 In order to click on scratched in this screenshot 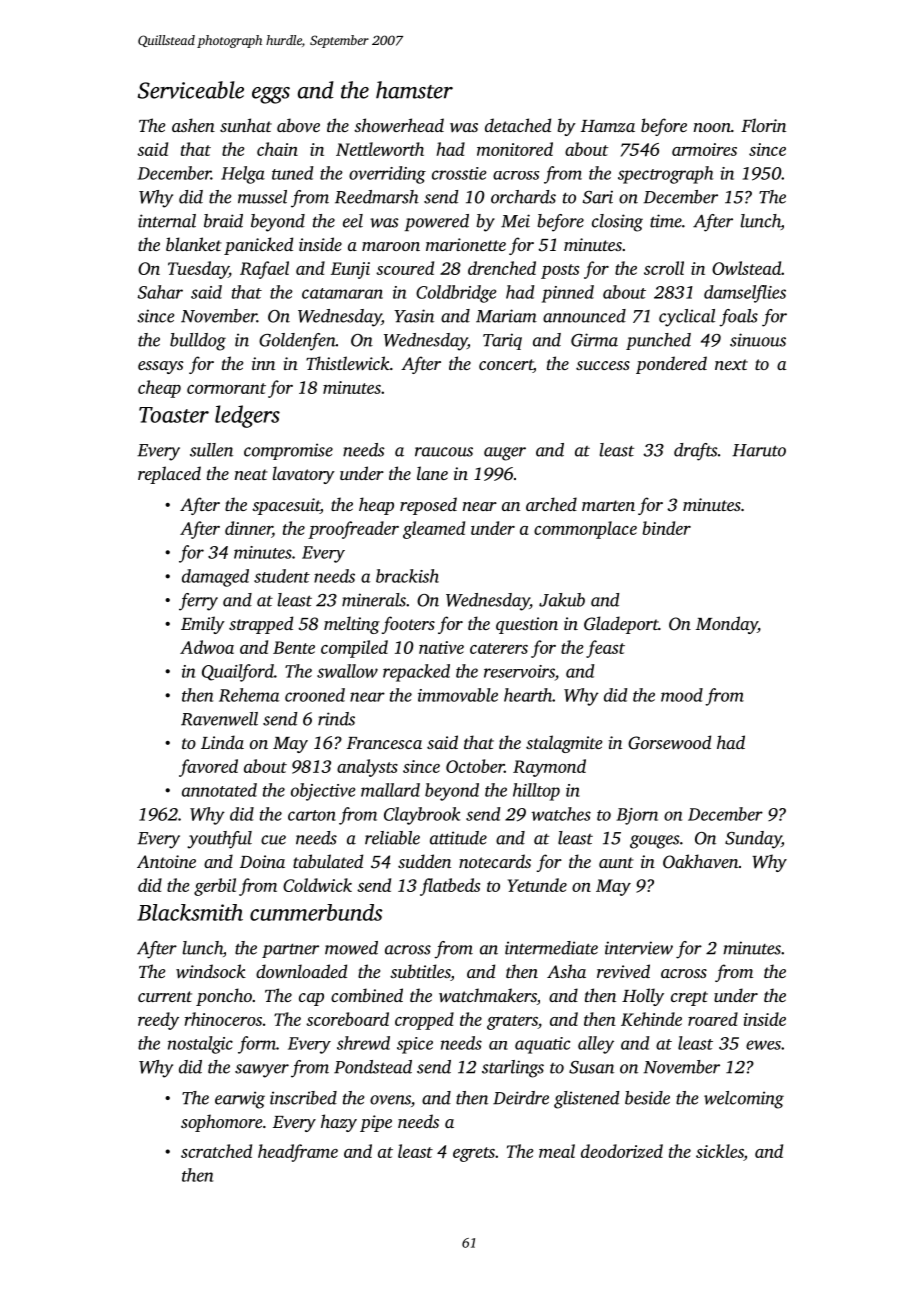, I will do `click(216, 1151)`.
